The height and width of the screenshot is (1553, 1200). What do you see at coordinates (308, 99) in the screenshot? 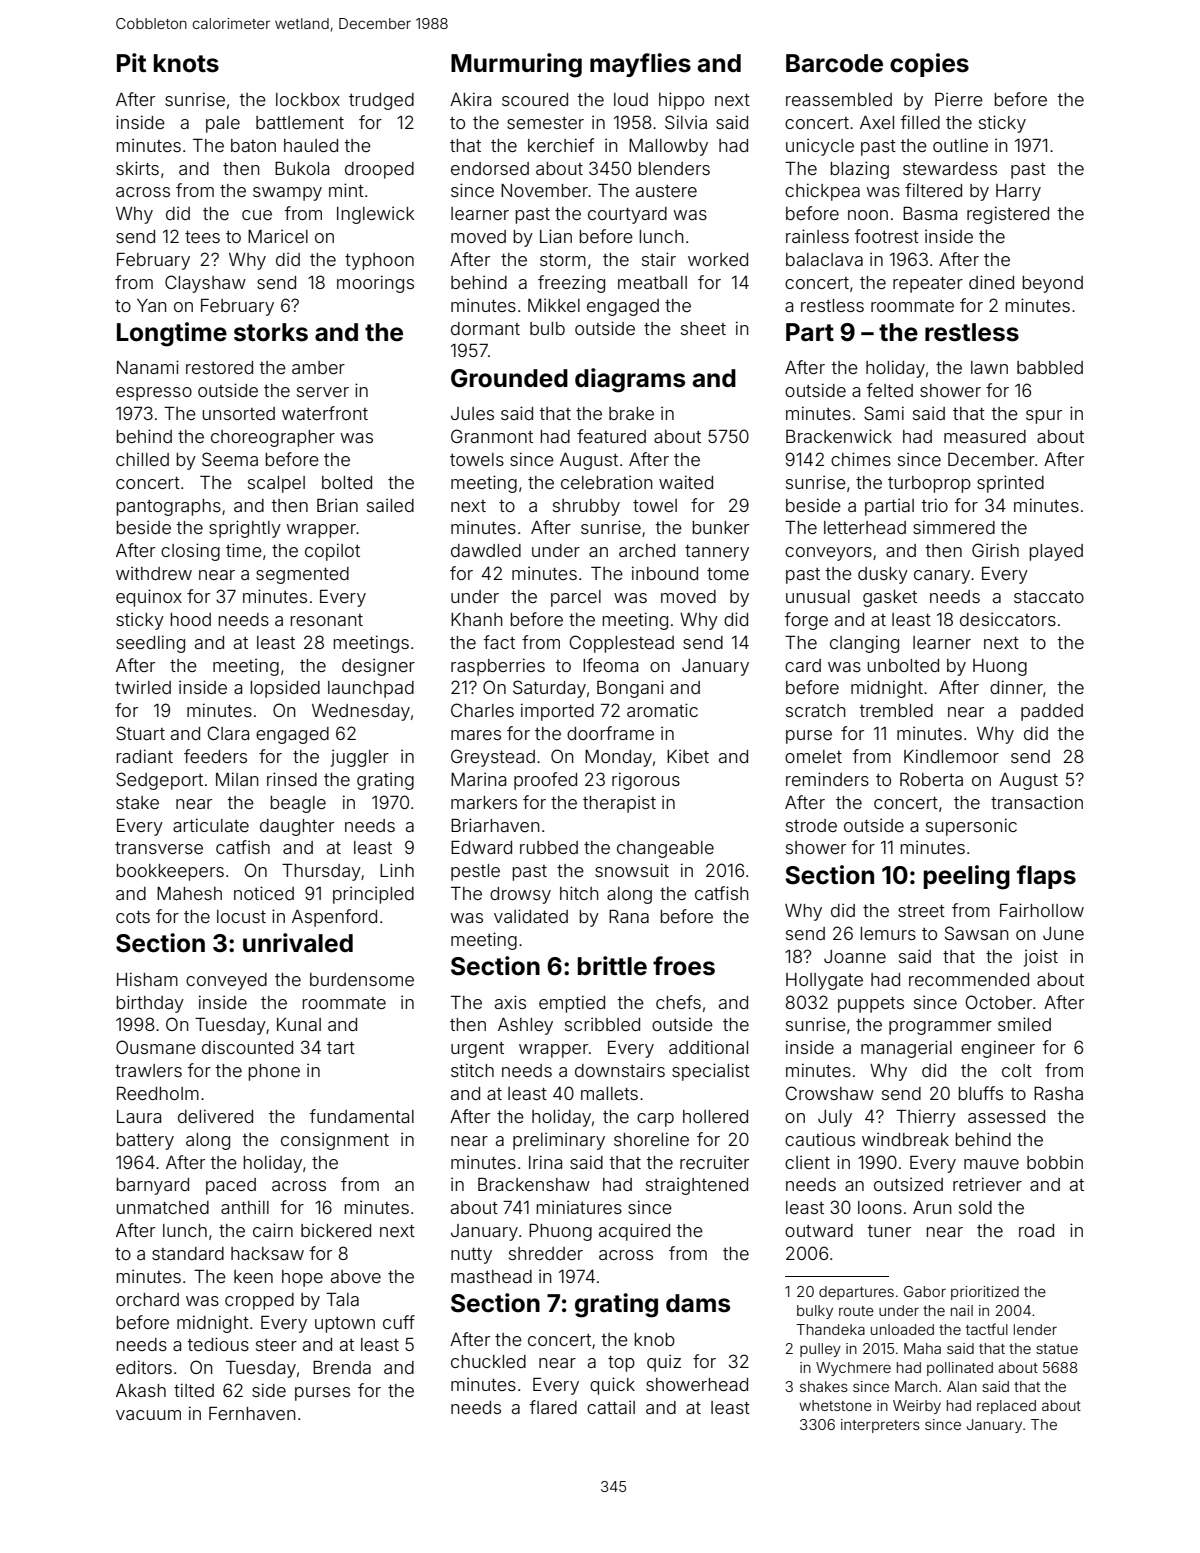
I see `lockbox` at bounding box center [308, 99].
